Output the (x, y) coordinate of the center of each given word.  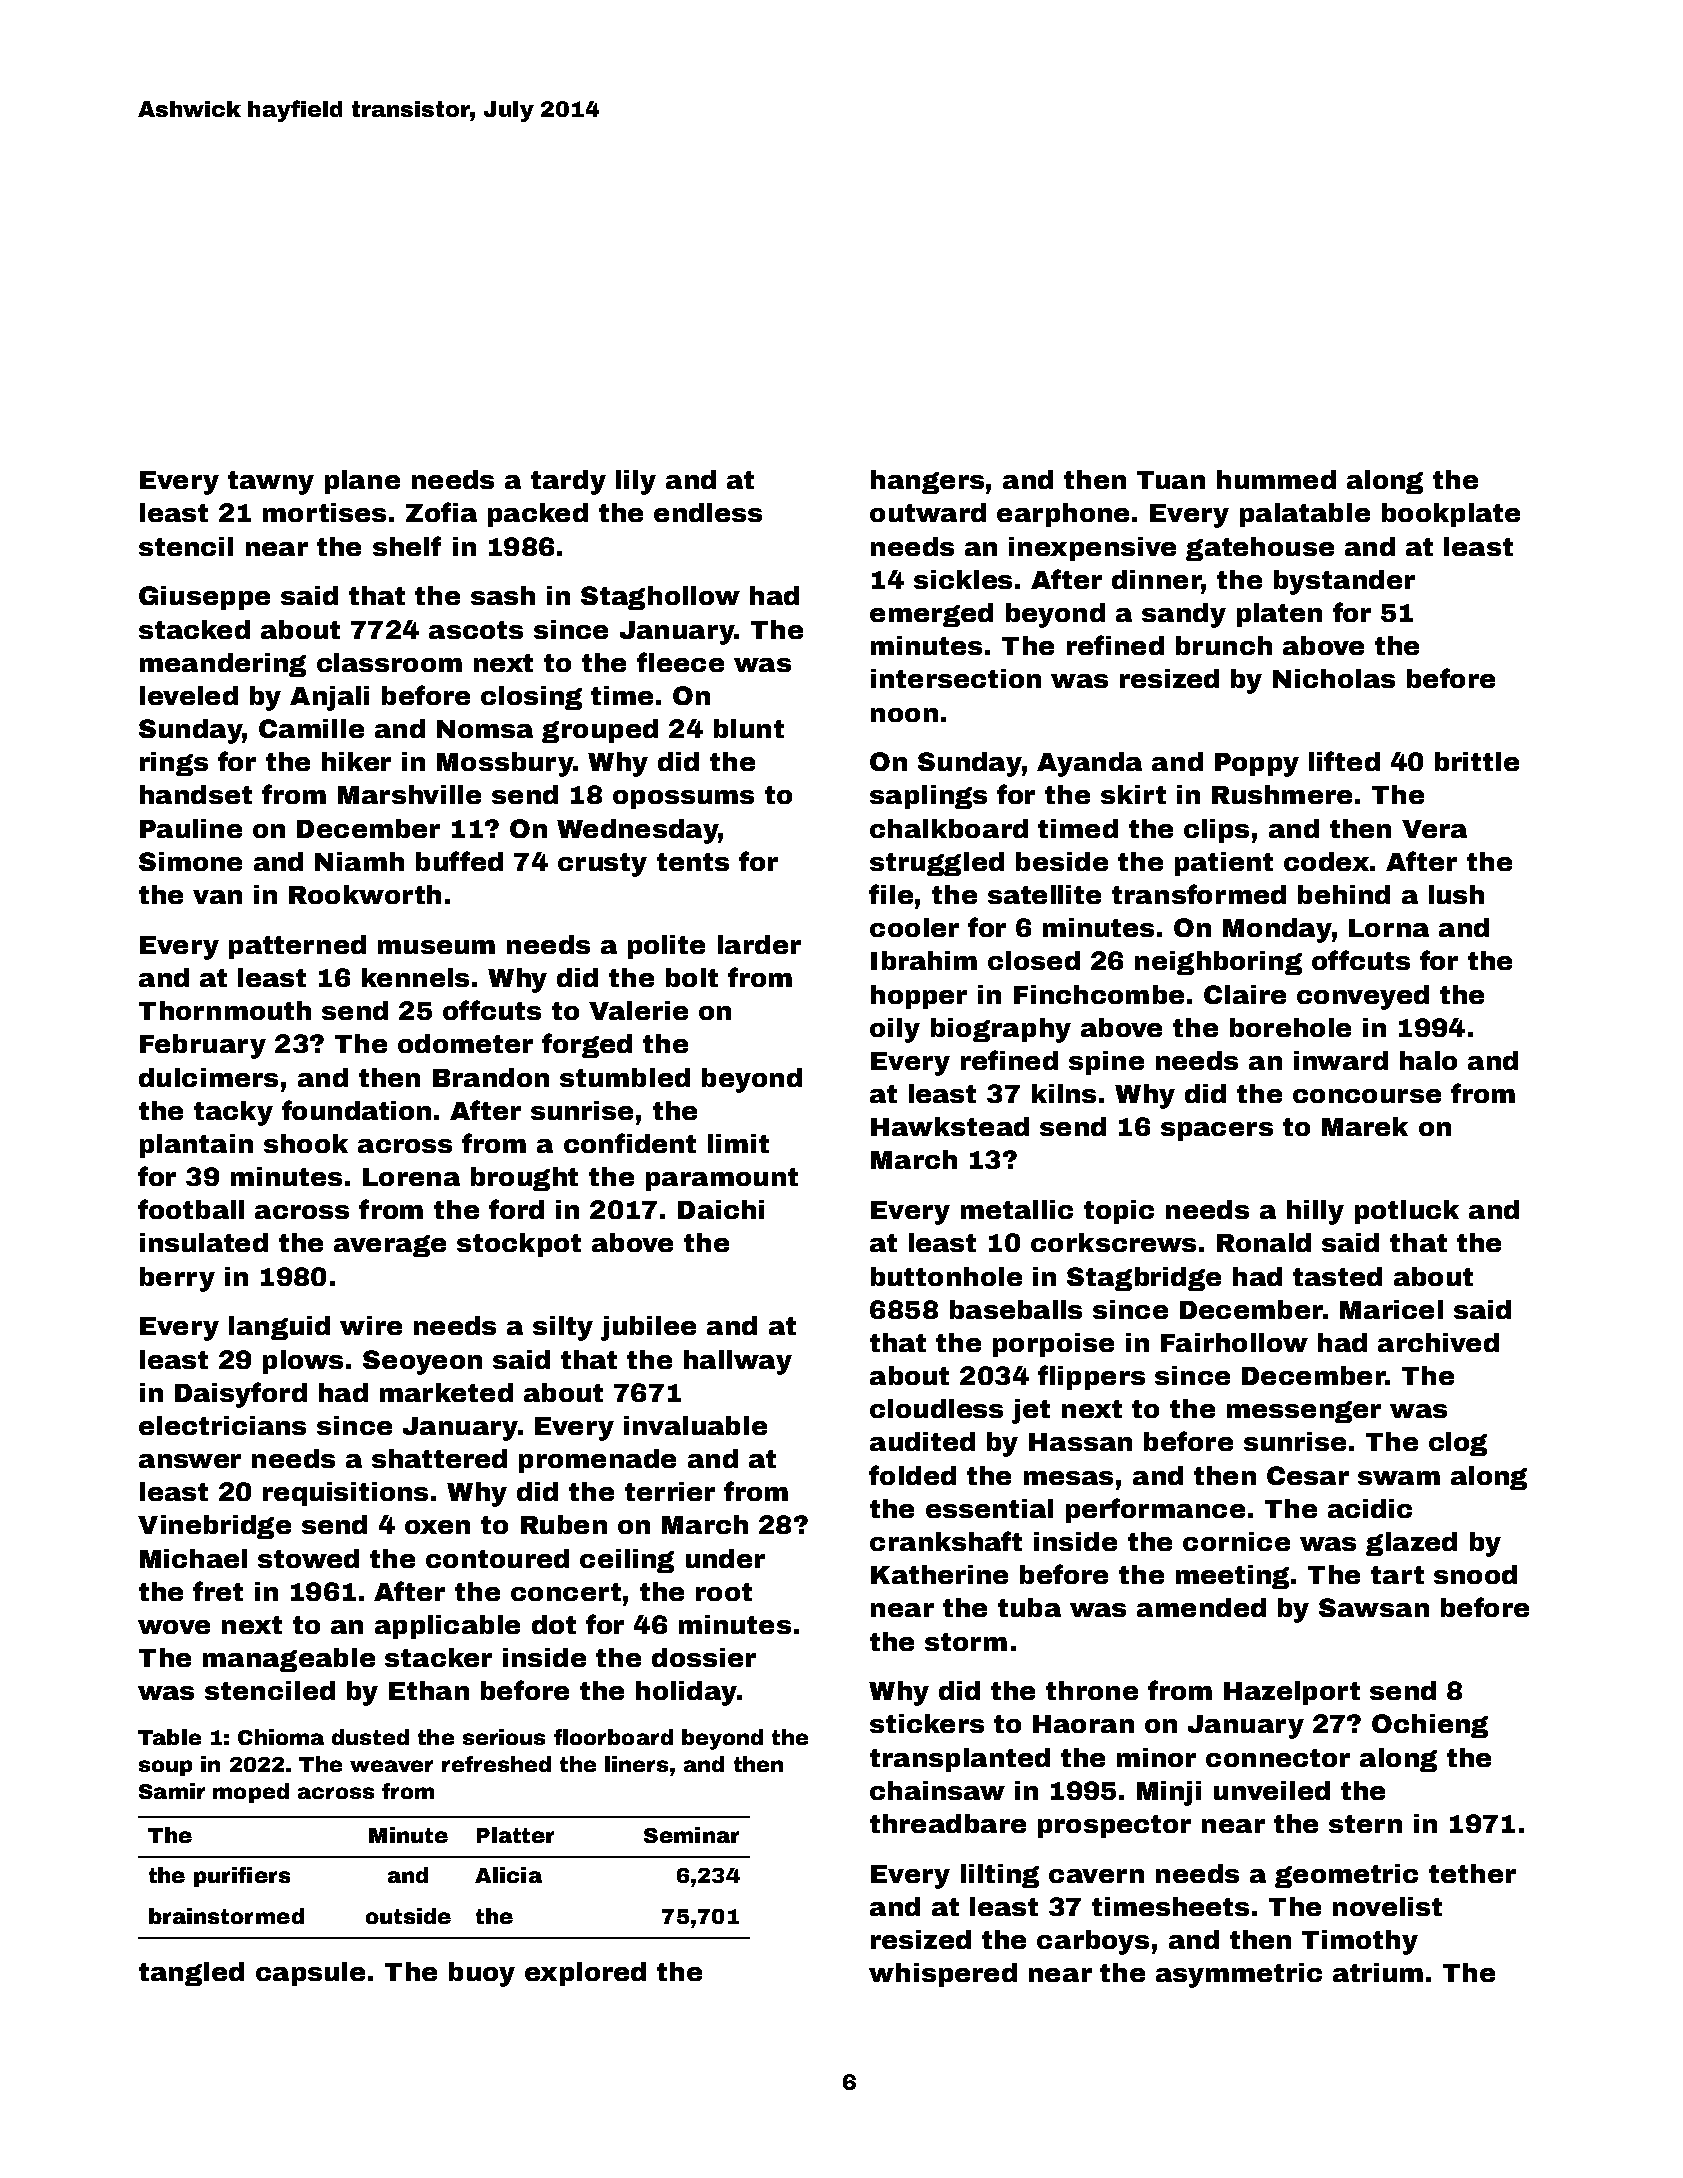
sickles (963, 579)
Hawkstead (950, 1126)
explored (585, 1974)
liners (636, 1764)
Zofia (441, 512)
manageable (289, 1660)
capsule (310, 1974)
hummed (1276, 479)
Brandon (491, 1077)
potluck (1407, 1212)
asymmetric (1239, 1975)
